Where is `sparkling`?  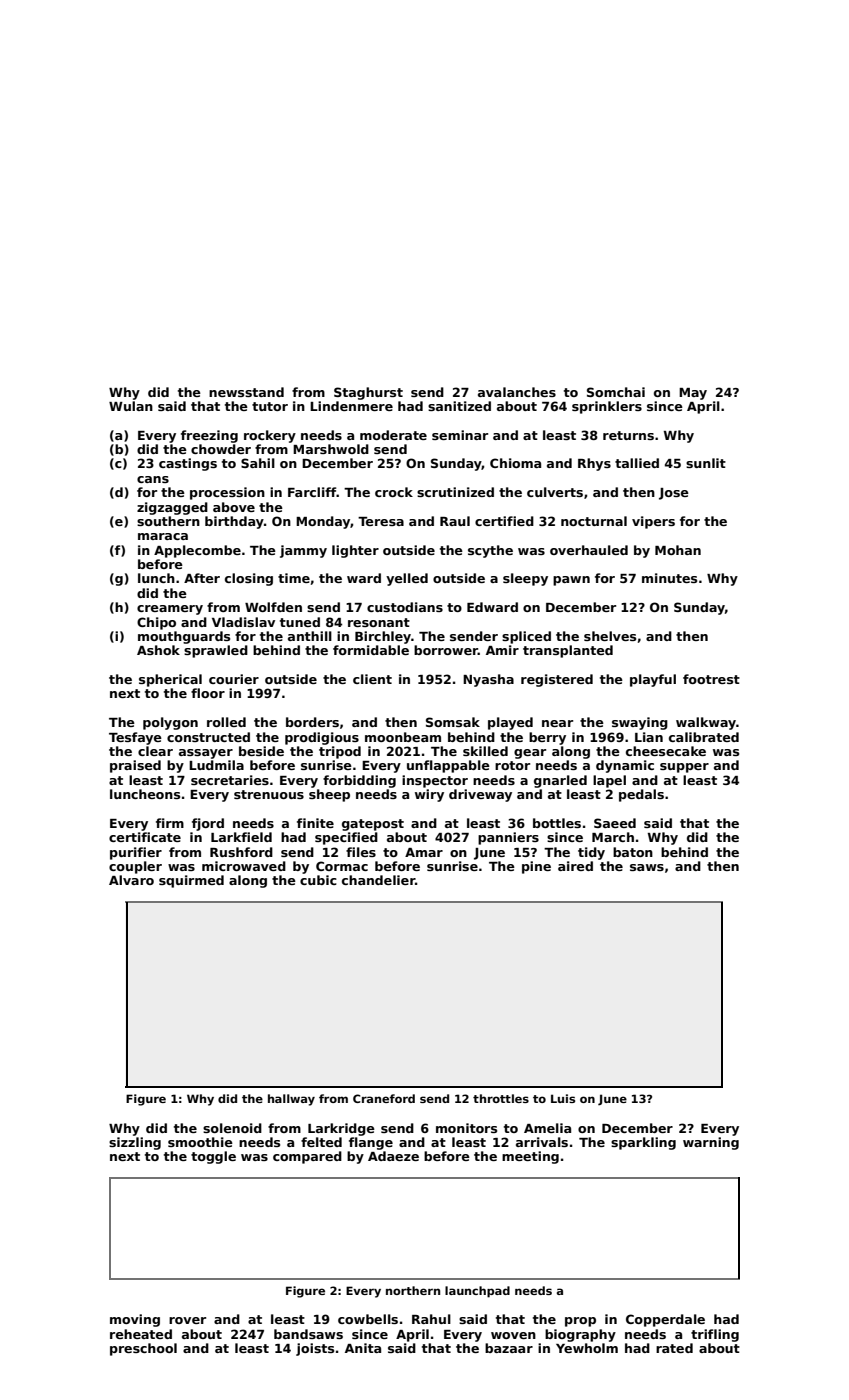 sparkling is located at coordinates (643, 1143).
